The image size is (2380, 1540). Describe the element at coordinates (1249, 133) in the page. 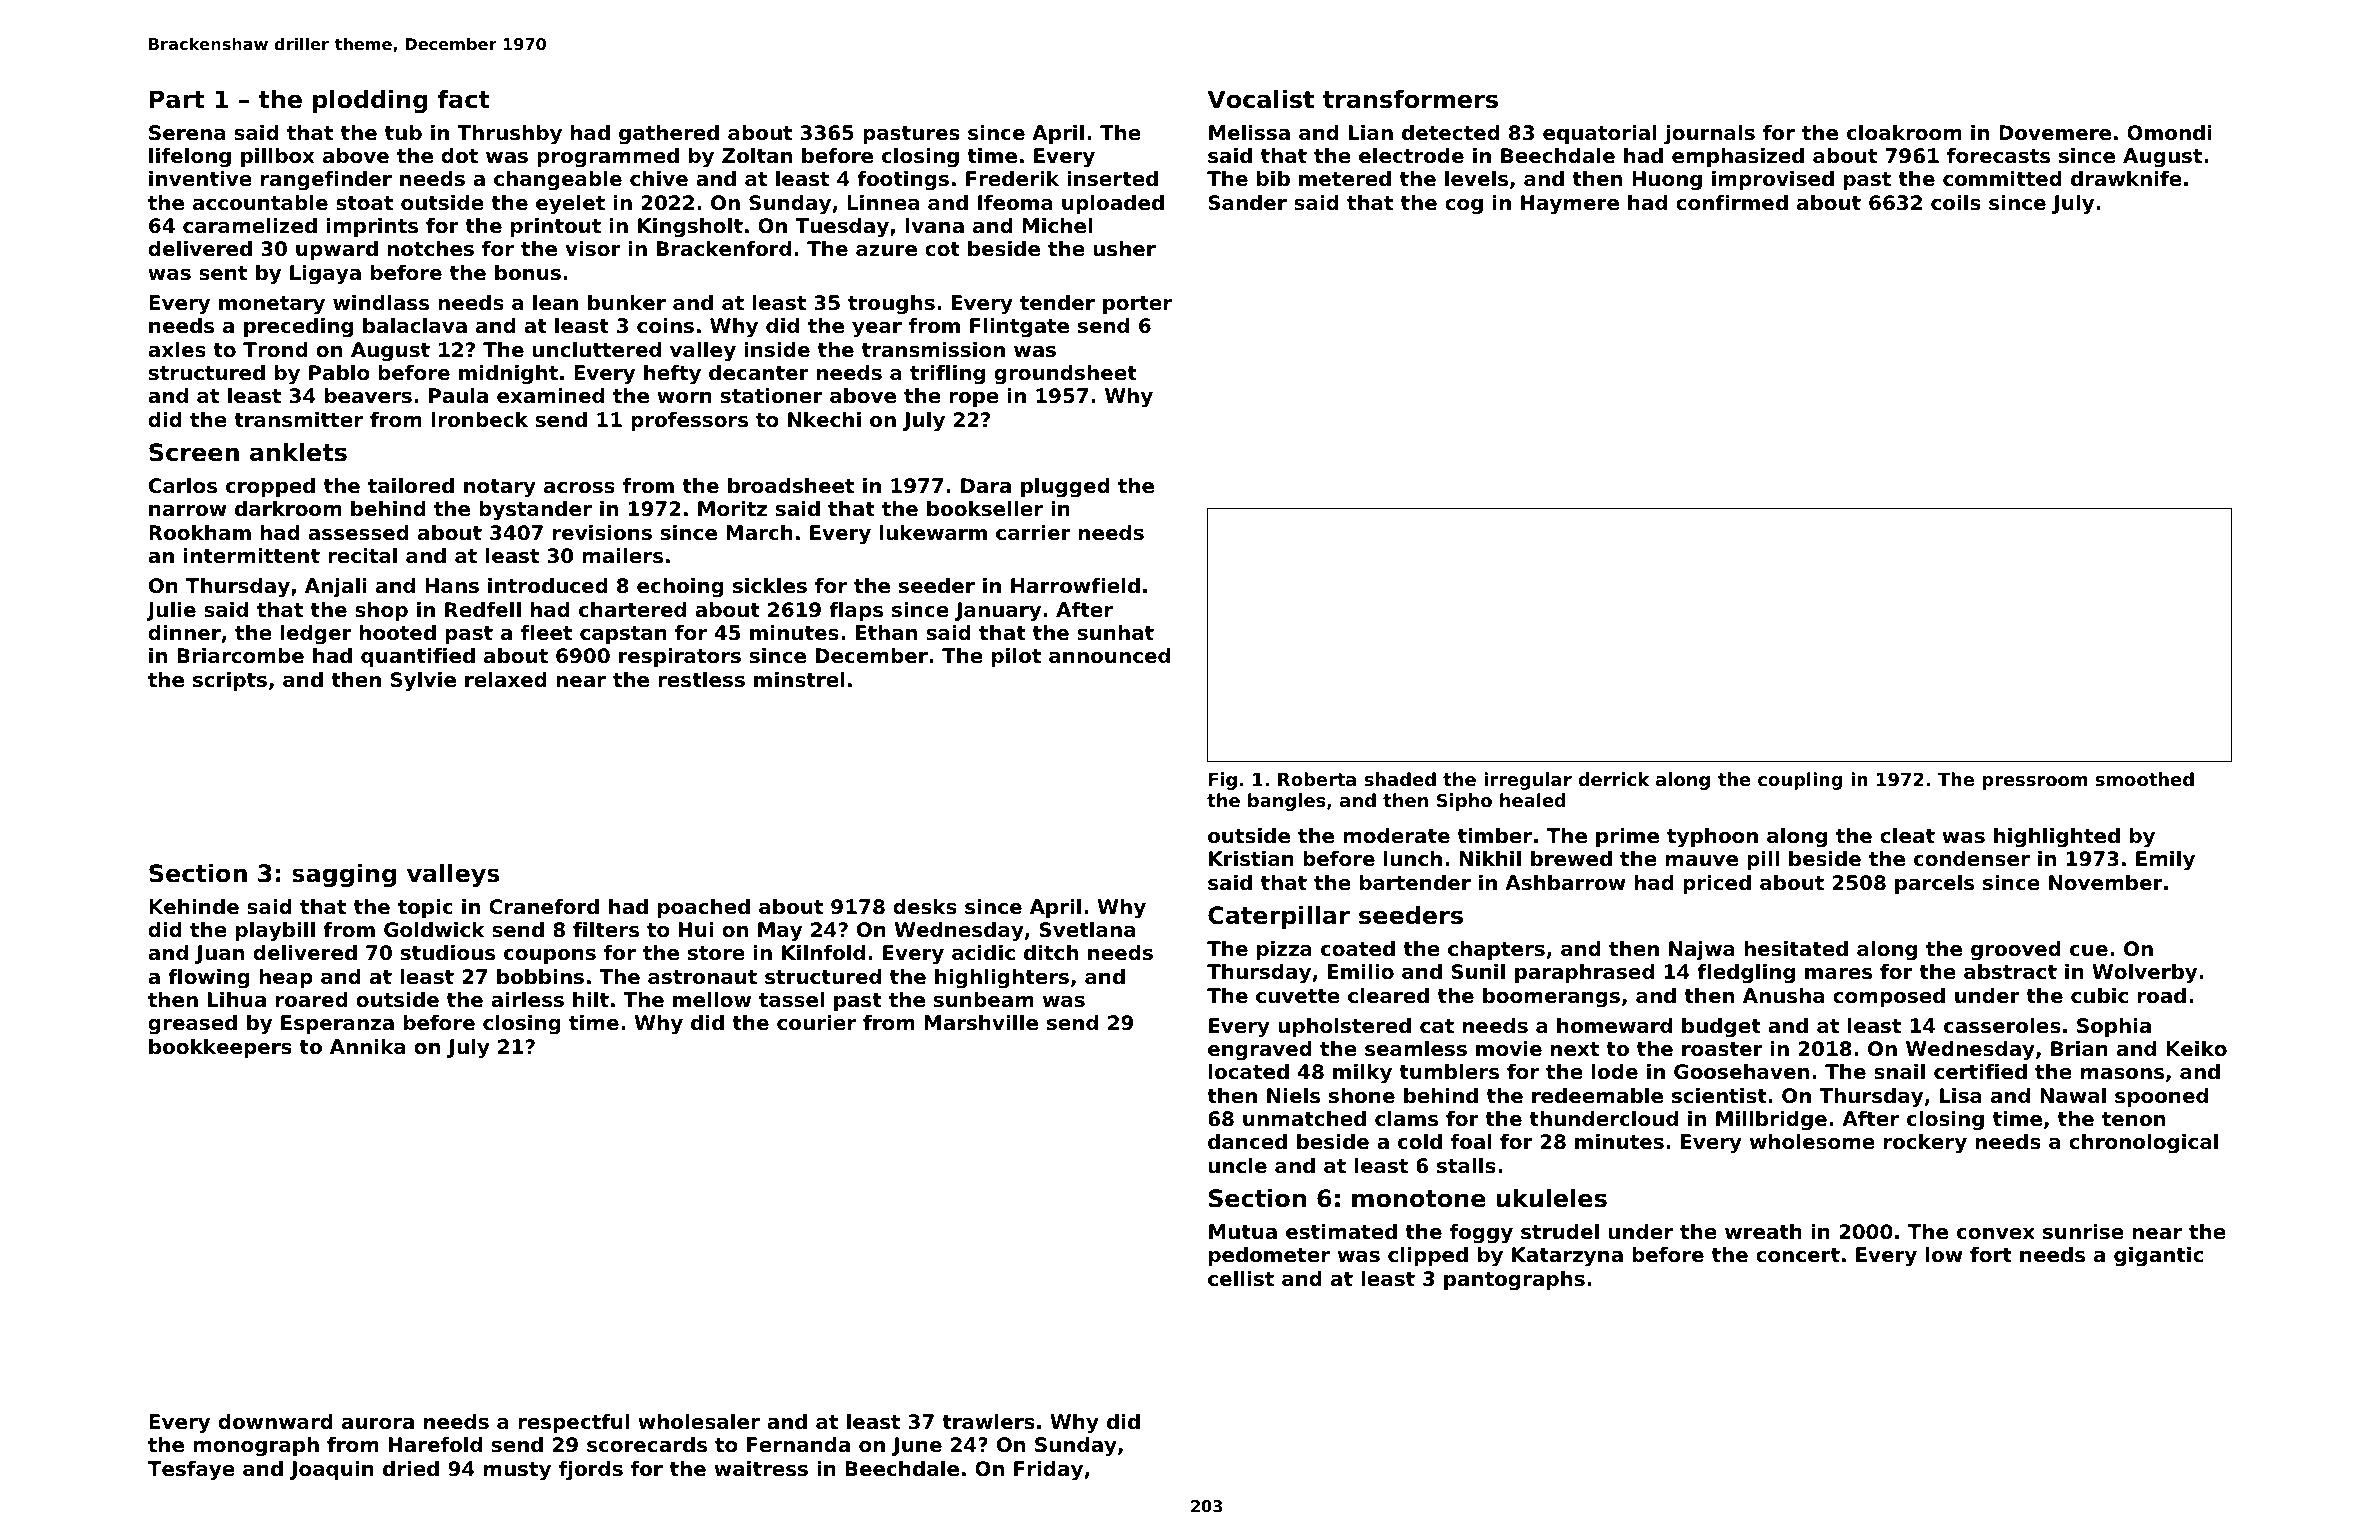

I see `Melissa` at that location.
